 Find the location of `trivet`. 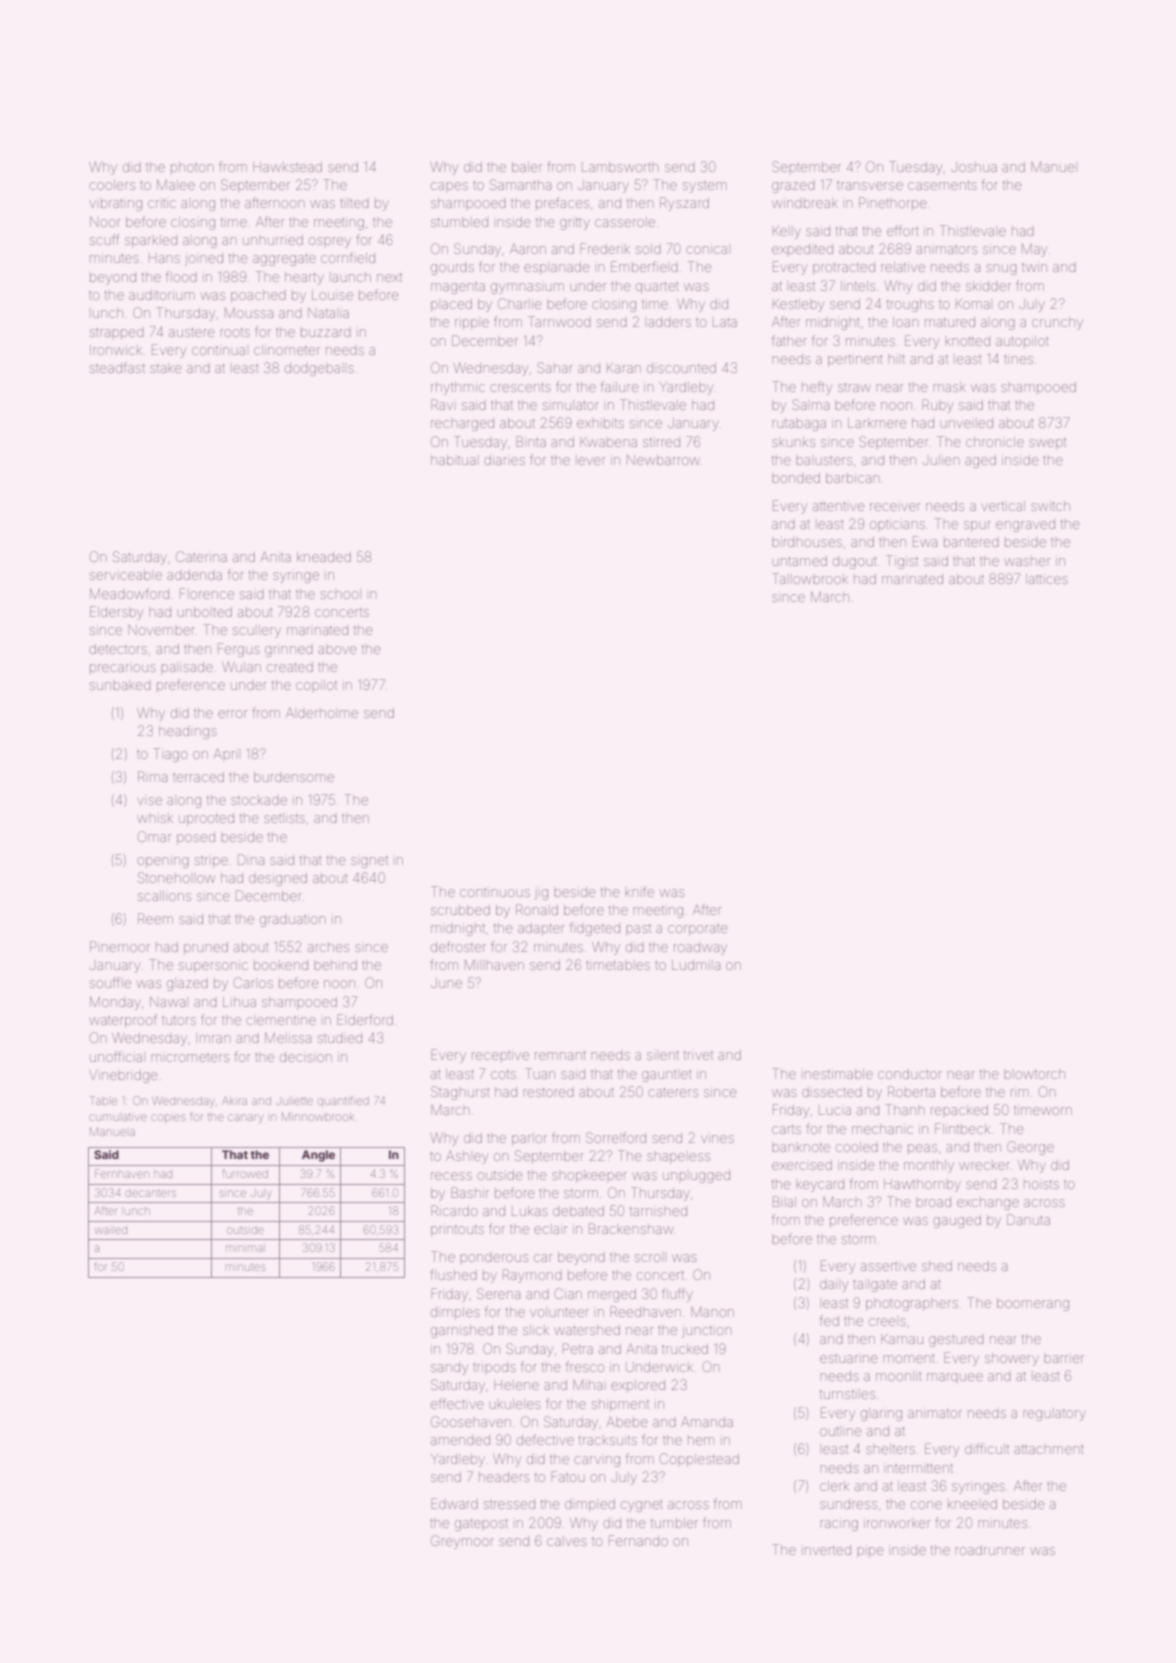

trivet is located at coordinates (698, 1055).
